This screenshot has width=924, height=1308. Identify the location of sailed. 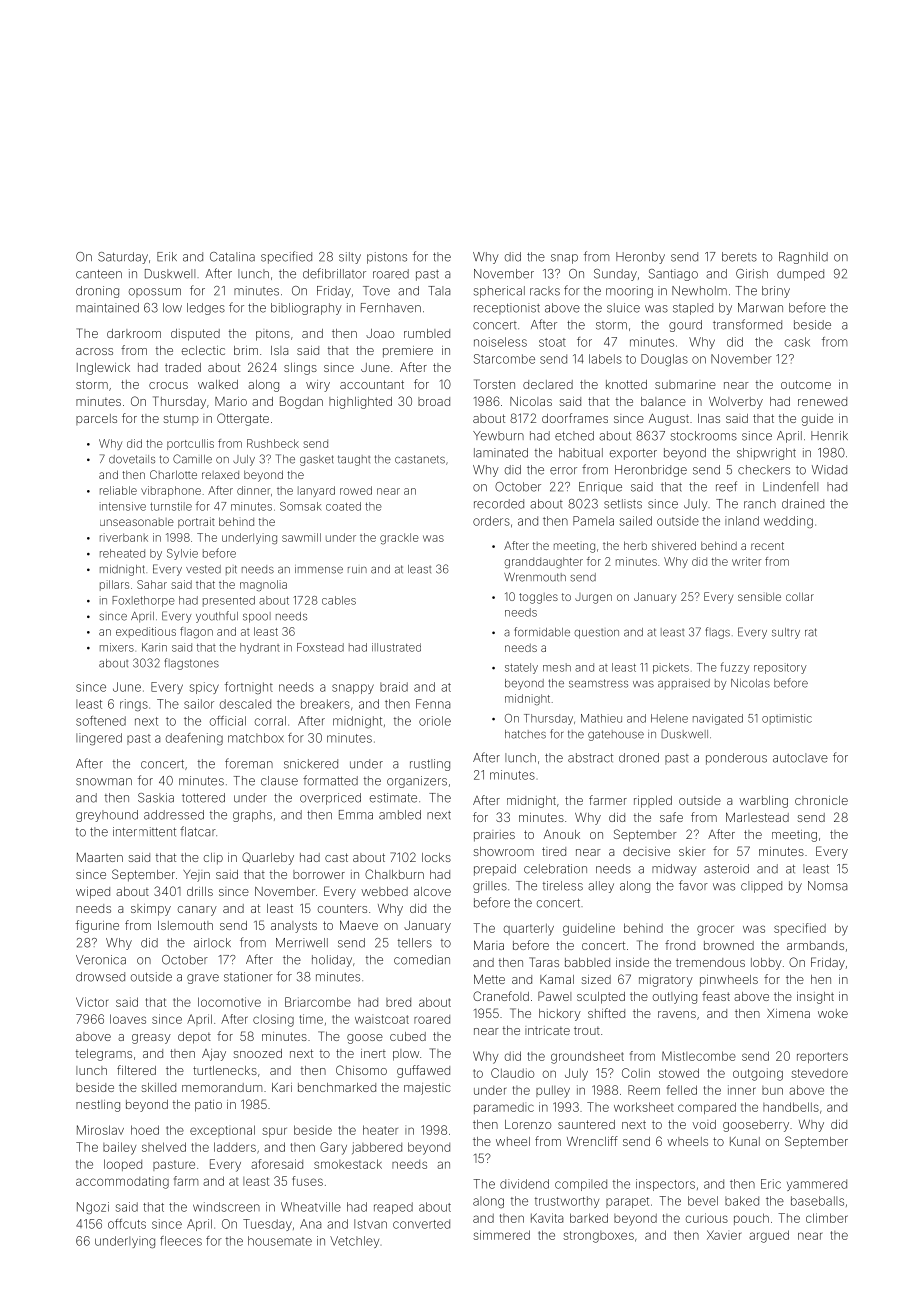
(636, 521).
